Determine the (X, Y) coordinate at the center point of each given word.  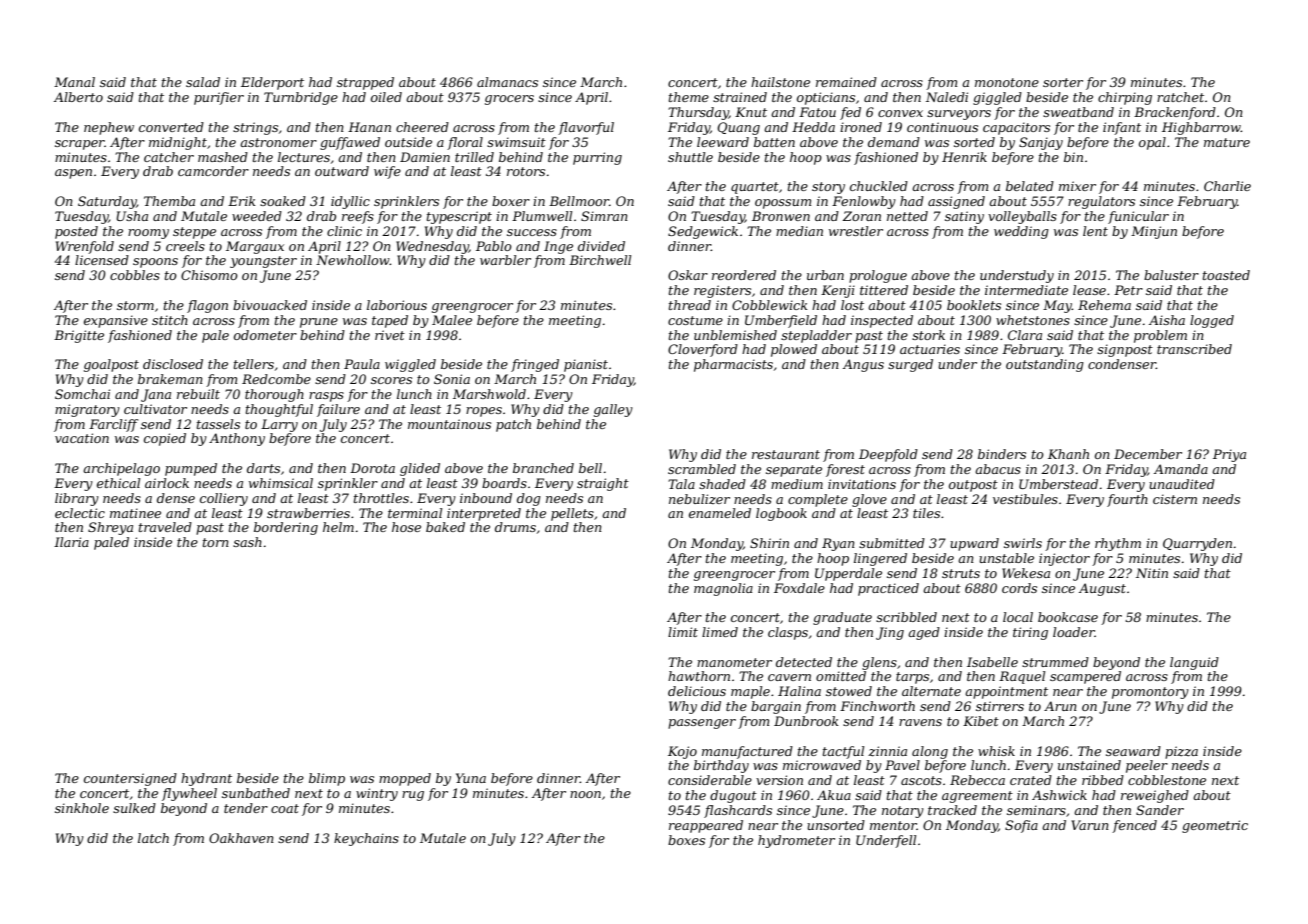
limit (683, 632)
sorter (1063, 82)
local (1018, 617)
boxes (686, 840)
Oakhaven (241, 838)
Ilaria (71, 542)
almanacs (507, 82)
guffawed (350, 143)
